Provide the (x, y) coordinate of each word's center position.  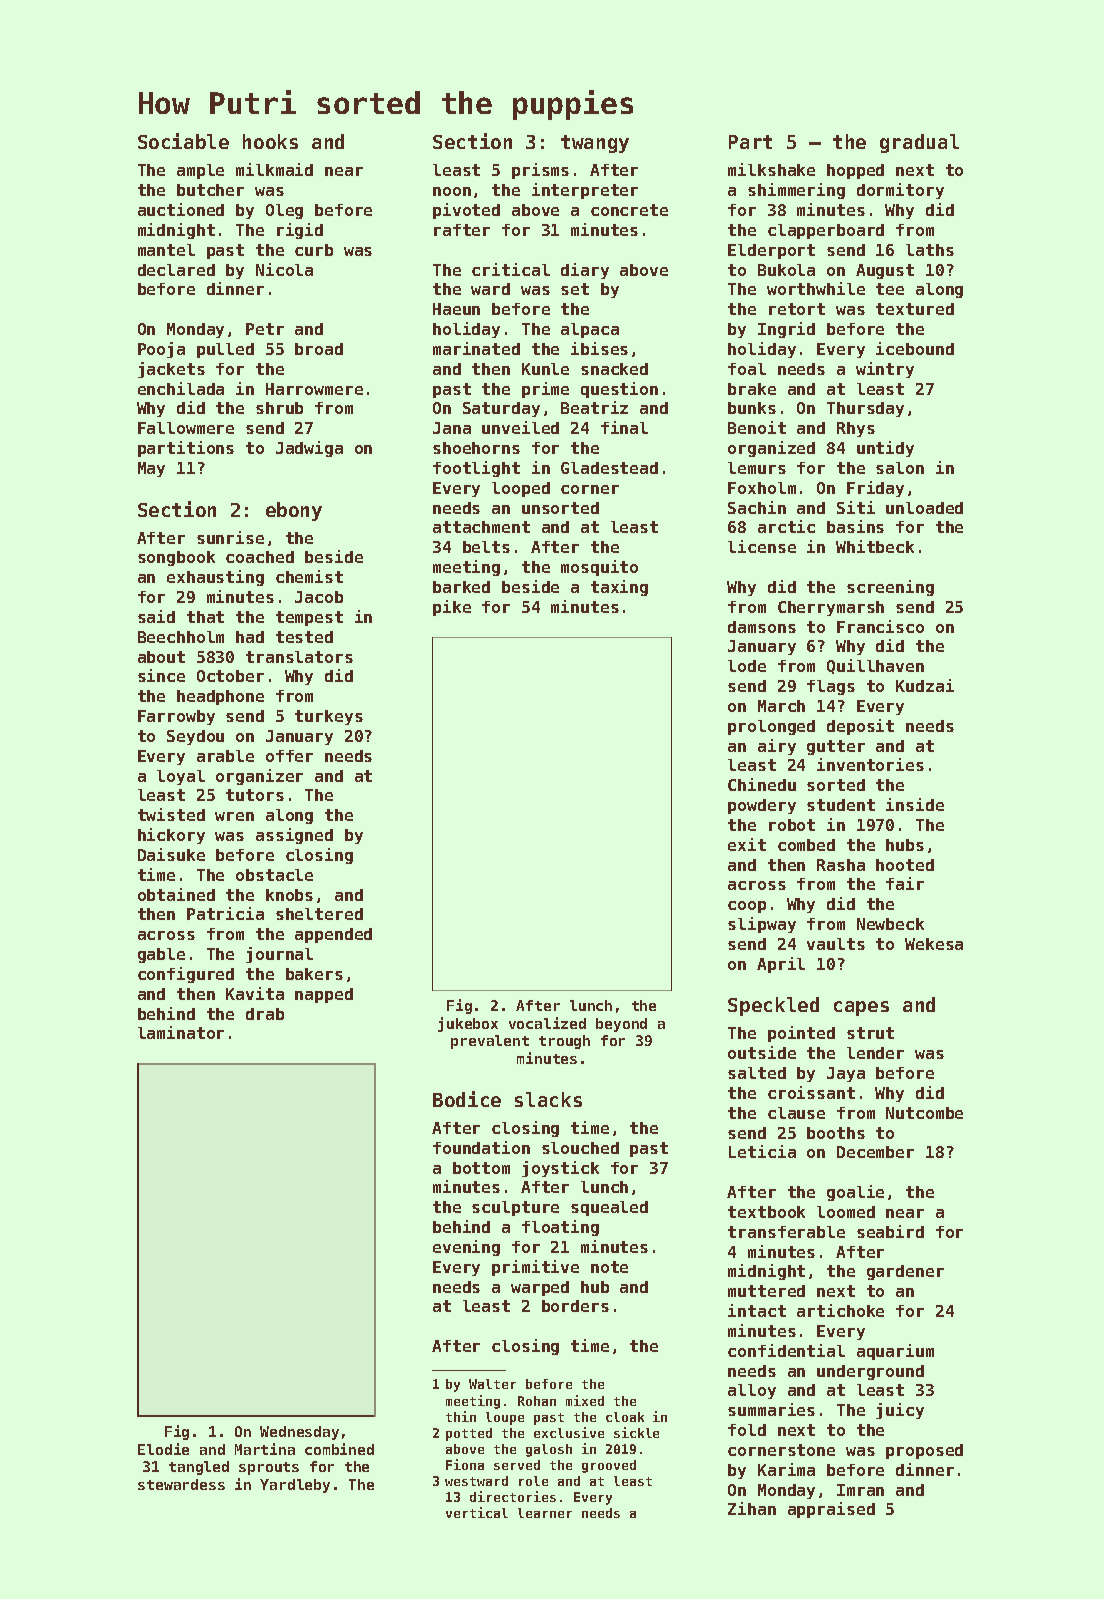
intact (757, 1310)
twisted (171, 814)
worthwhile (816, 288)
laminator (181, 1032)
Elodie (163, 1449)
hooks (270, 141)
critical (511, 269)
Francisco (880, 626)
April (781, 965)
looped (521, 489)
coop (747, 907)
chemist (309, 576)
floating (560, 1228)
